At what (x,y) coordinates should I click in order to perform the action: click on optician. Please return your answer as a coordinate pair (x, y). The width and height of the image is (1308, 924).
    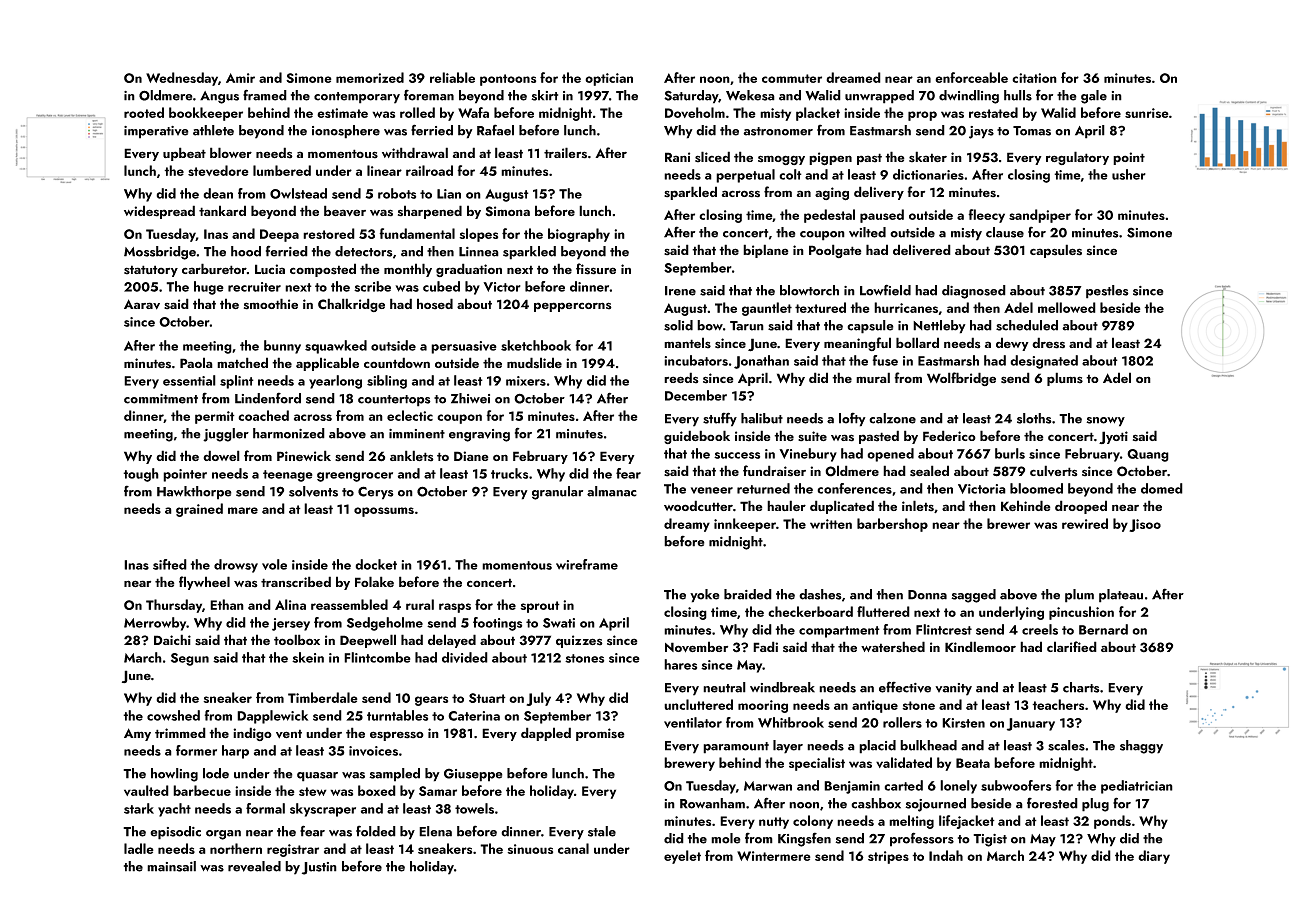
    Looking at the image, I should click on (609, 79).
